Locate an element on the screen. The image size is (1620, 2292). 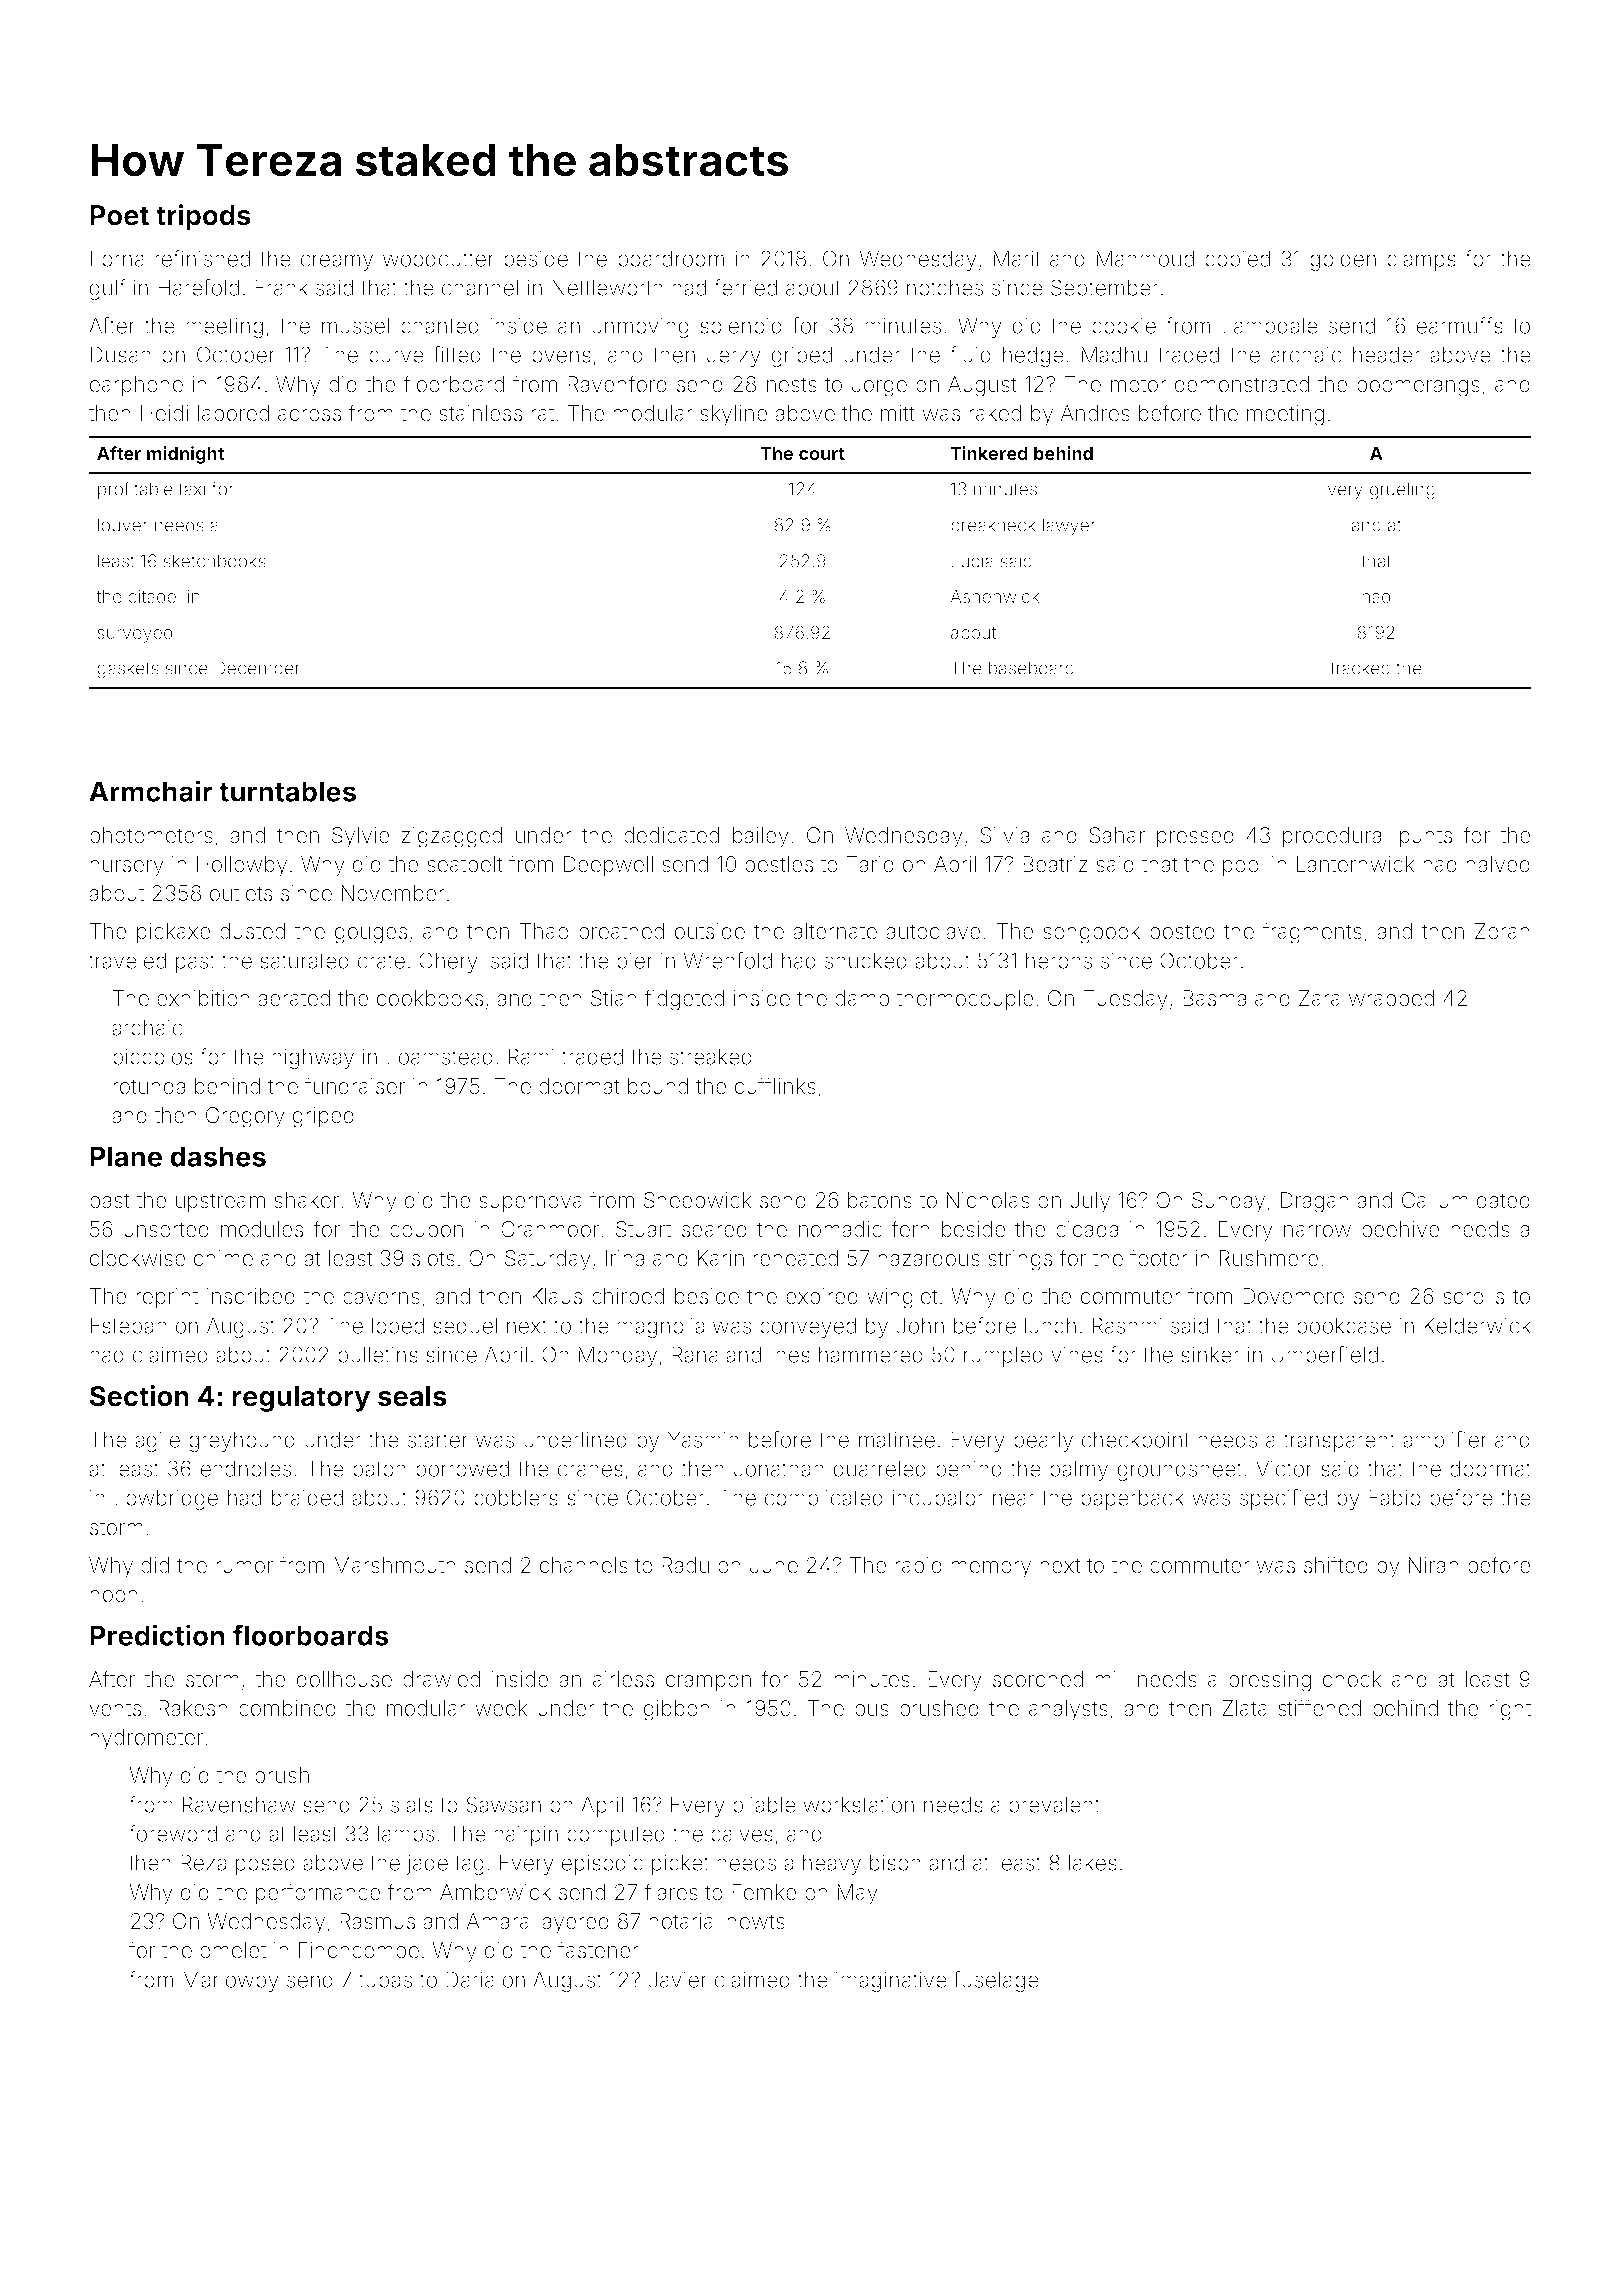
tracked is located at coordinates (1360, 668).
